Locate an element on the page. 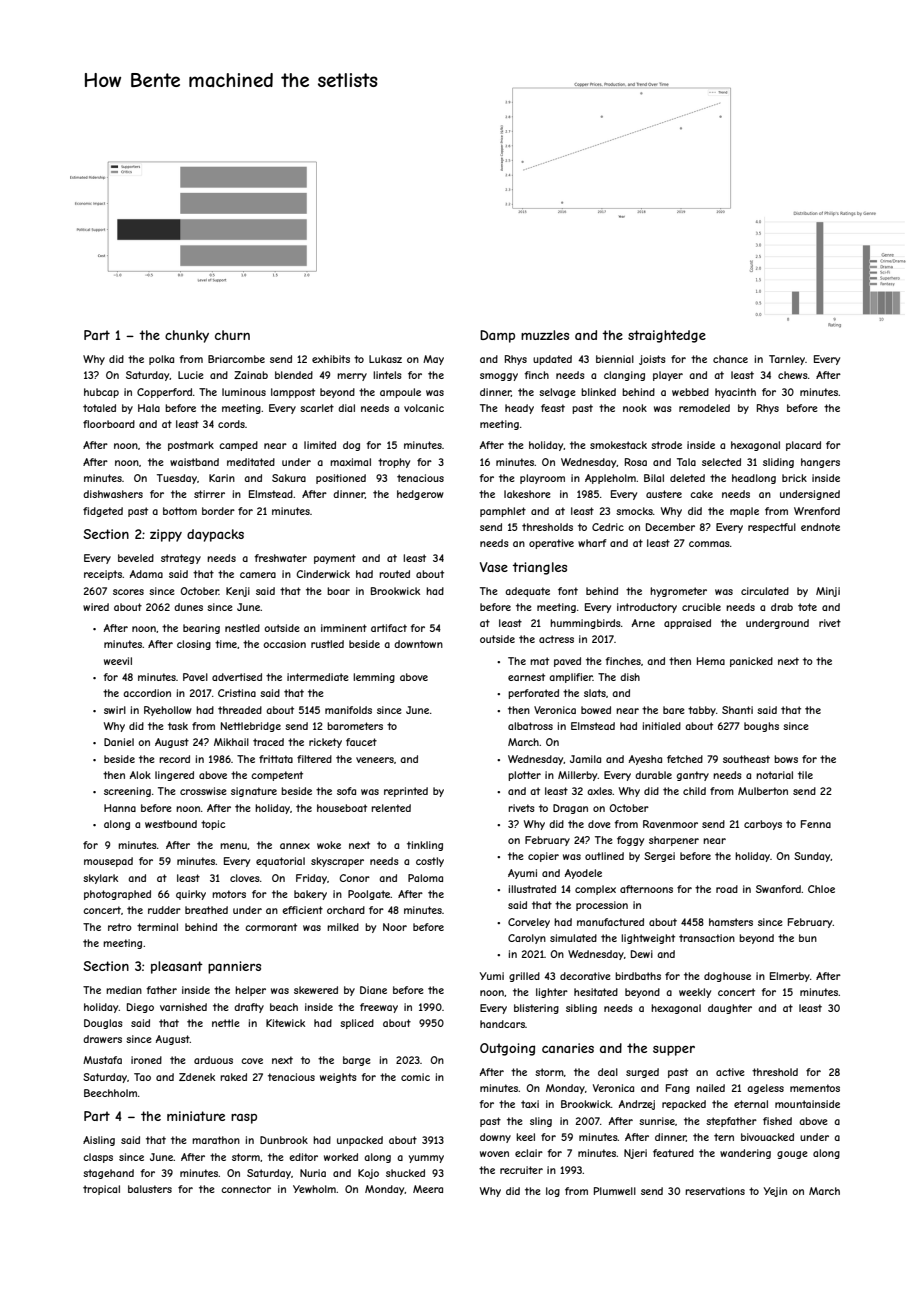 This image has height=1308, width=924. Kojo is located at coordinates (368, 1174).
